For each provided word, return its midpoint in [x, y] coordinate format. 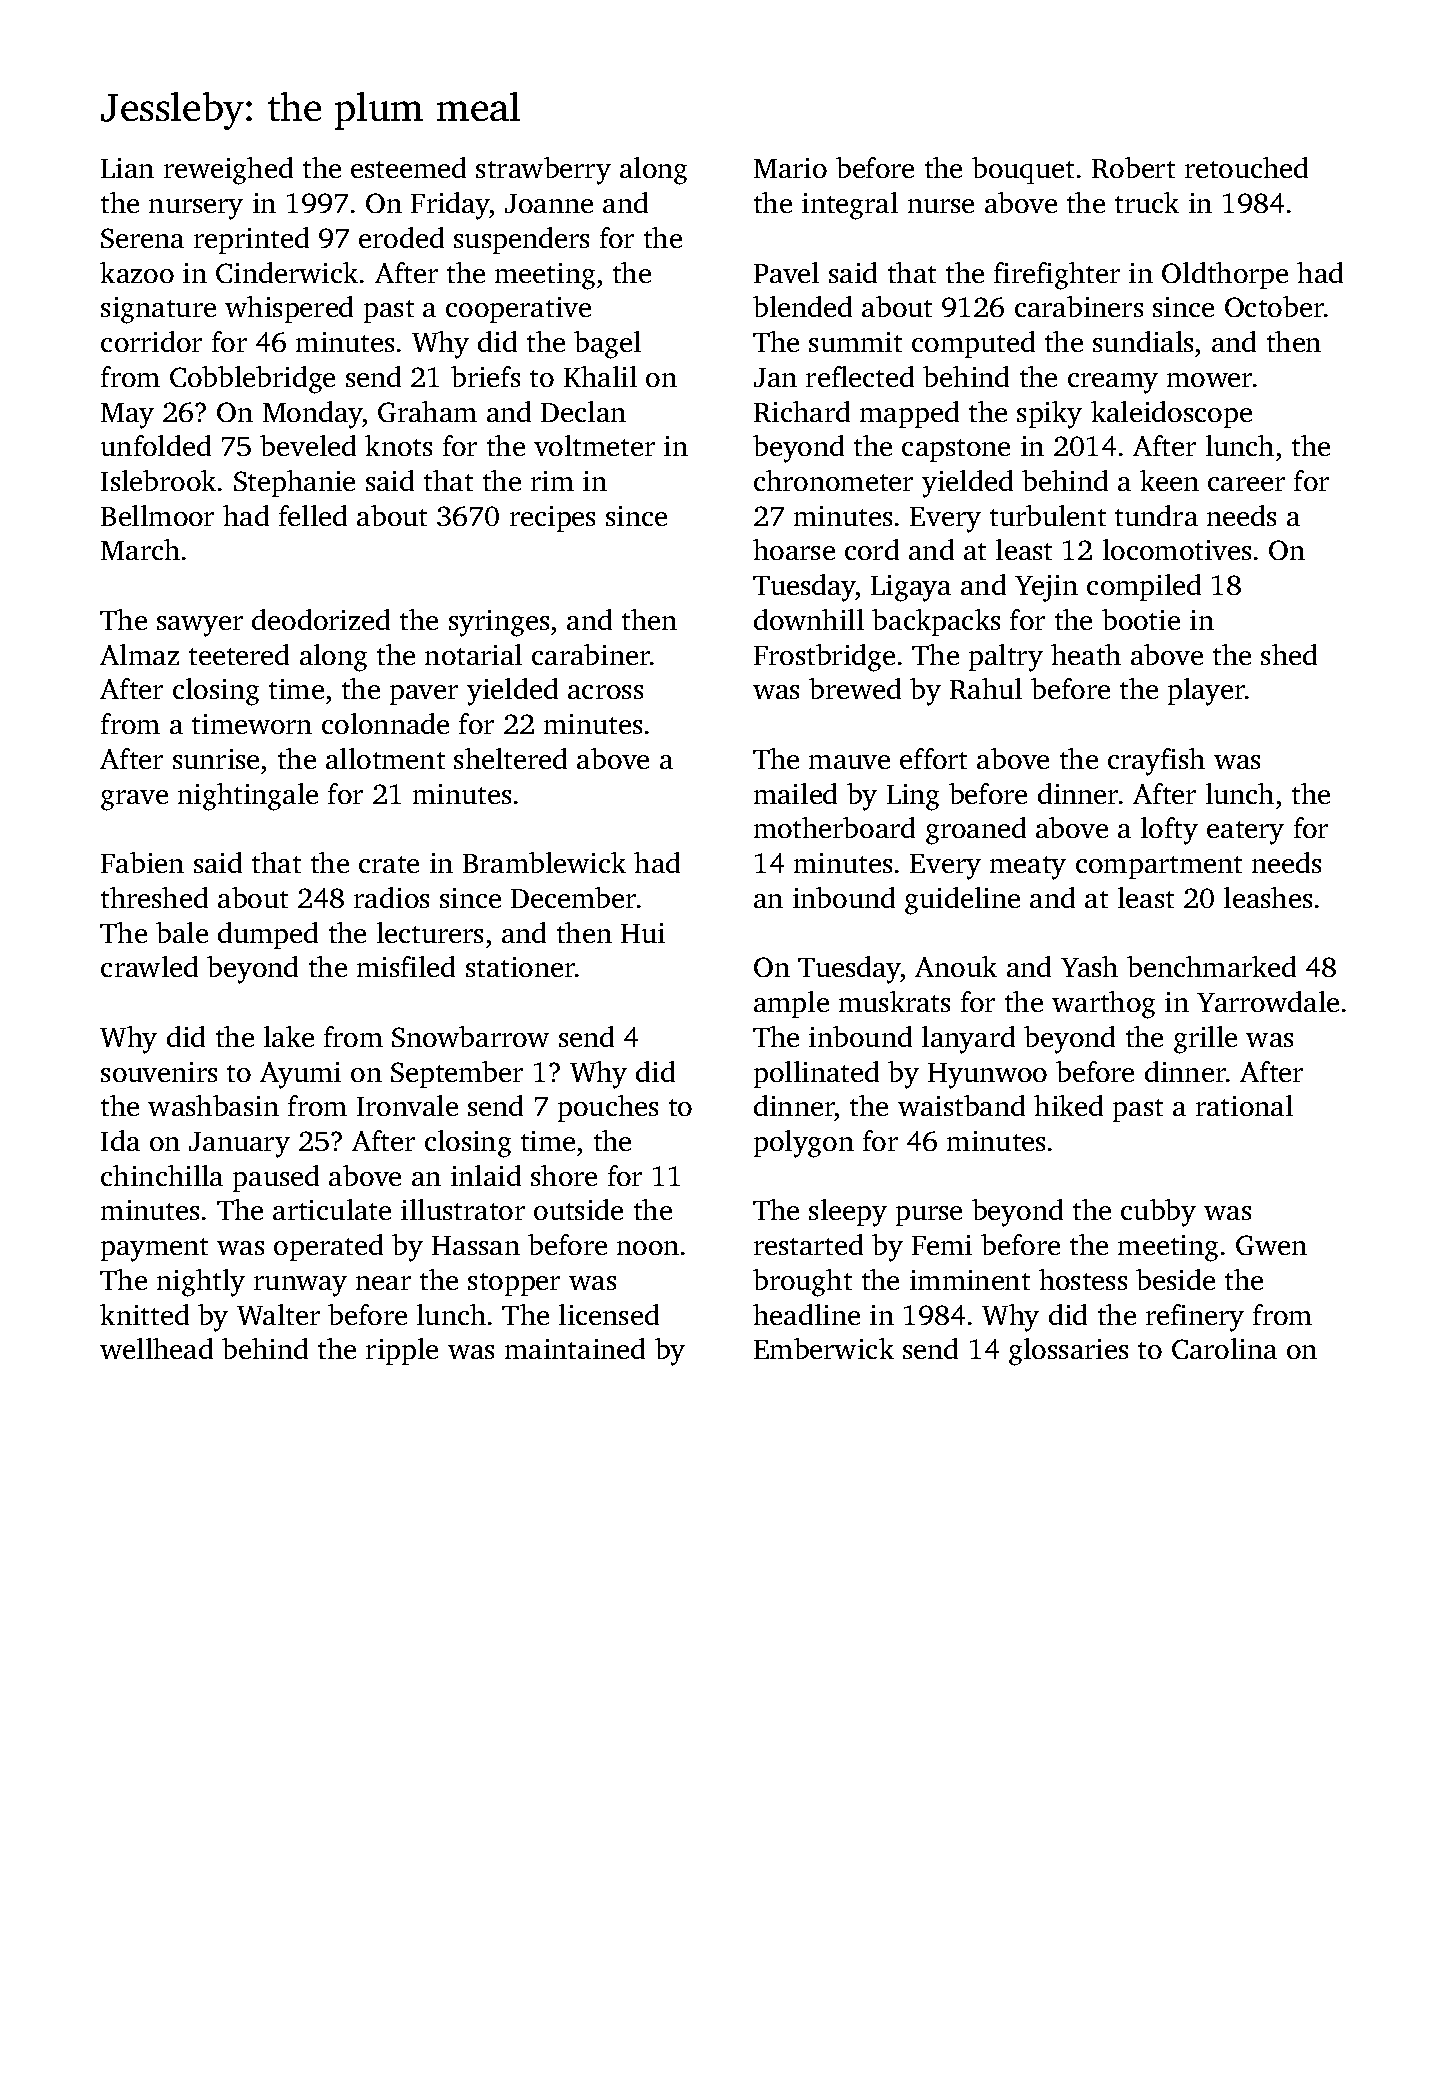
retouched [1246, 167]
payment [154, 1250]
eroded [401, 237]
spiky [1049, 415]
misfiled [406, 966]
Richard [802, 411]
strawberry [543, 171]
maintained [575, 1348]
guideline [962, 901]
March [140, 549]
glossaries [1068, 1352]
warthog [1103, 1005]
